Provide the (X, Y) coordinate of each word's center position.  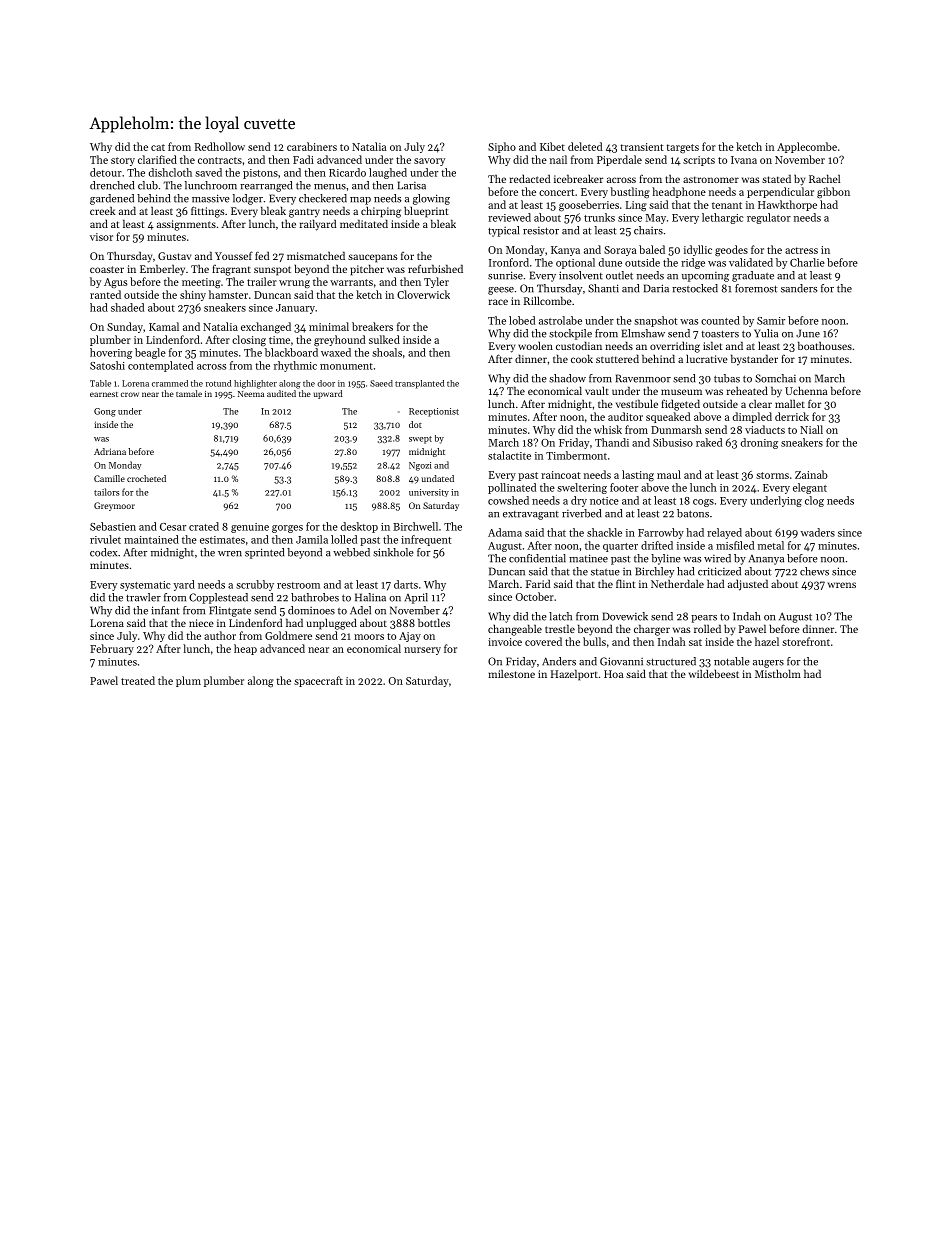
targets (682, 149)
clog (814, 501)
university (429, 493)
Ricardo (347, 172)
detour (106, 172)
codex (103, 552)
